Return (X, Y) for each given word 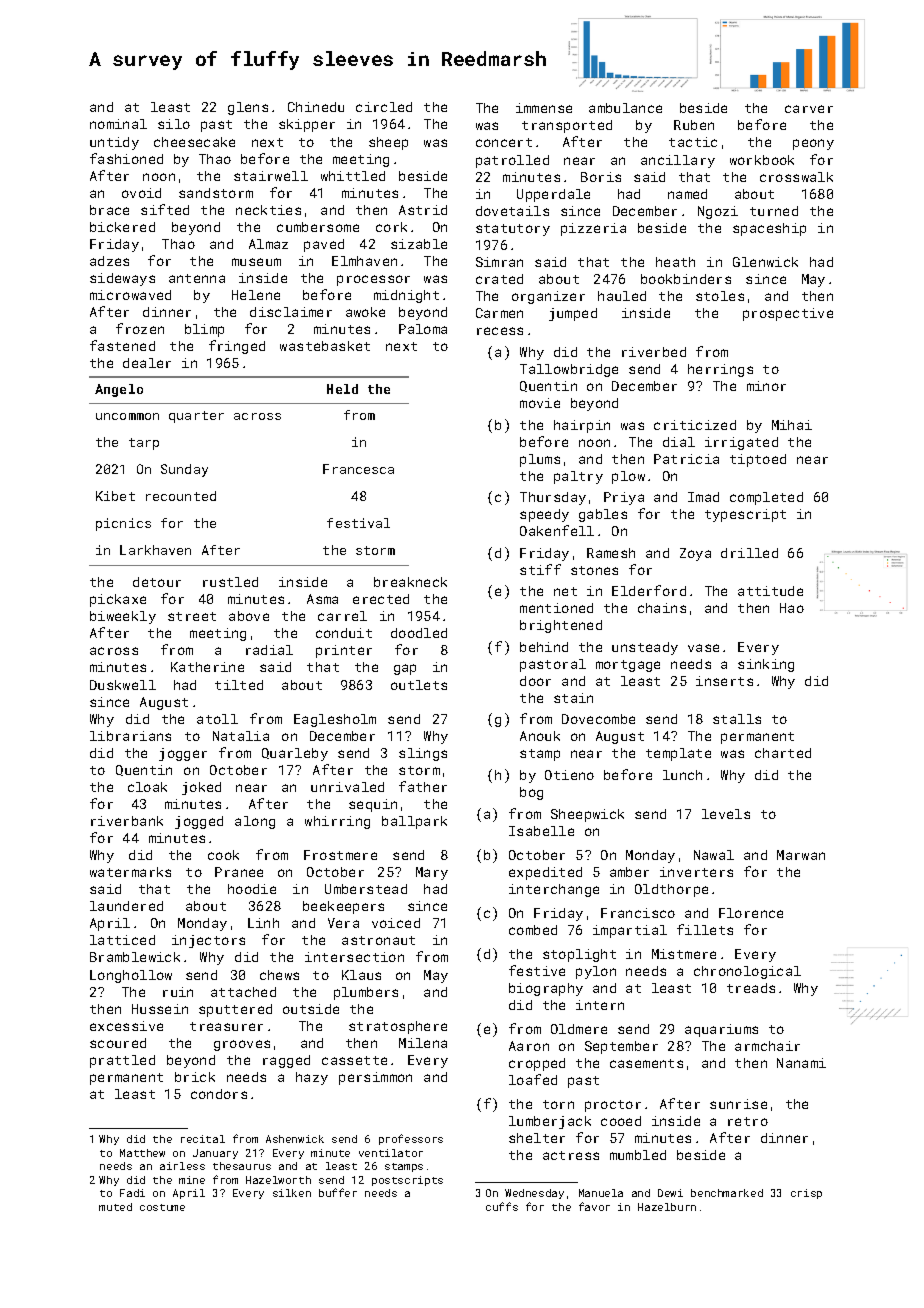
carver (809, 109)
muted (115, 1207)
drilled (749, 553)
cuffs (502, 1206)
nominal (118, 124)
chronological (747, 972)
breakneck (410, 582)
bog (531, 793)
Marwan (801, 855)
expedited (545, 873)
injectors (208, 941)
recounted (181, 496)
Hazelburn (667, 1207)
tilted (239, 685)
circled (384, 107)
